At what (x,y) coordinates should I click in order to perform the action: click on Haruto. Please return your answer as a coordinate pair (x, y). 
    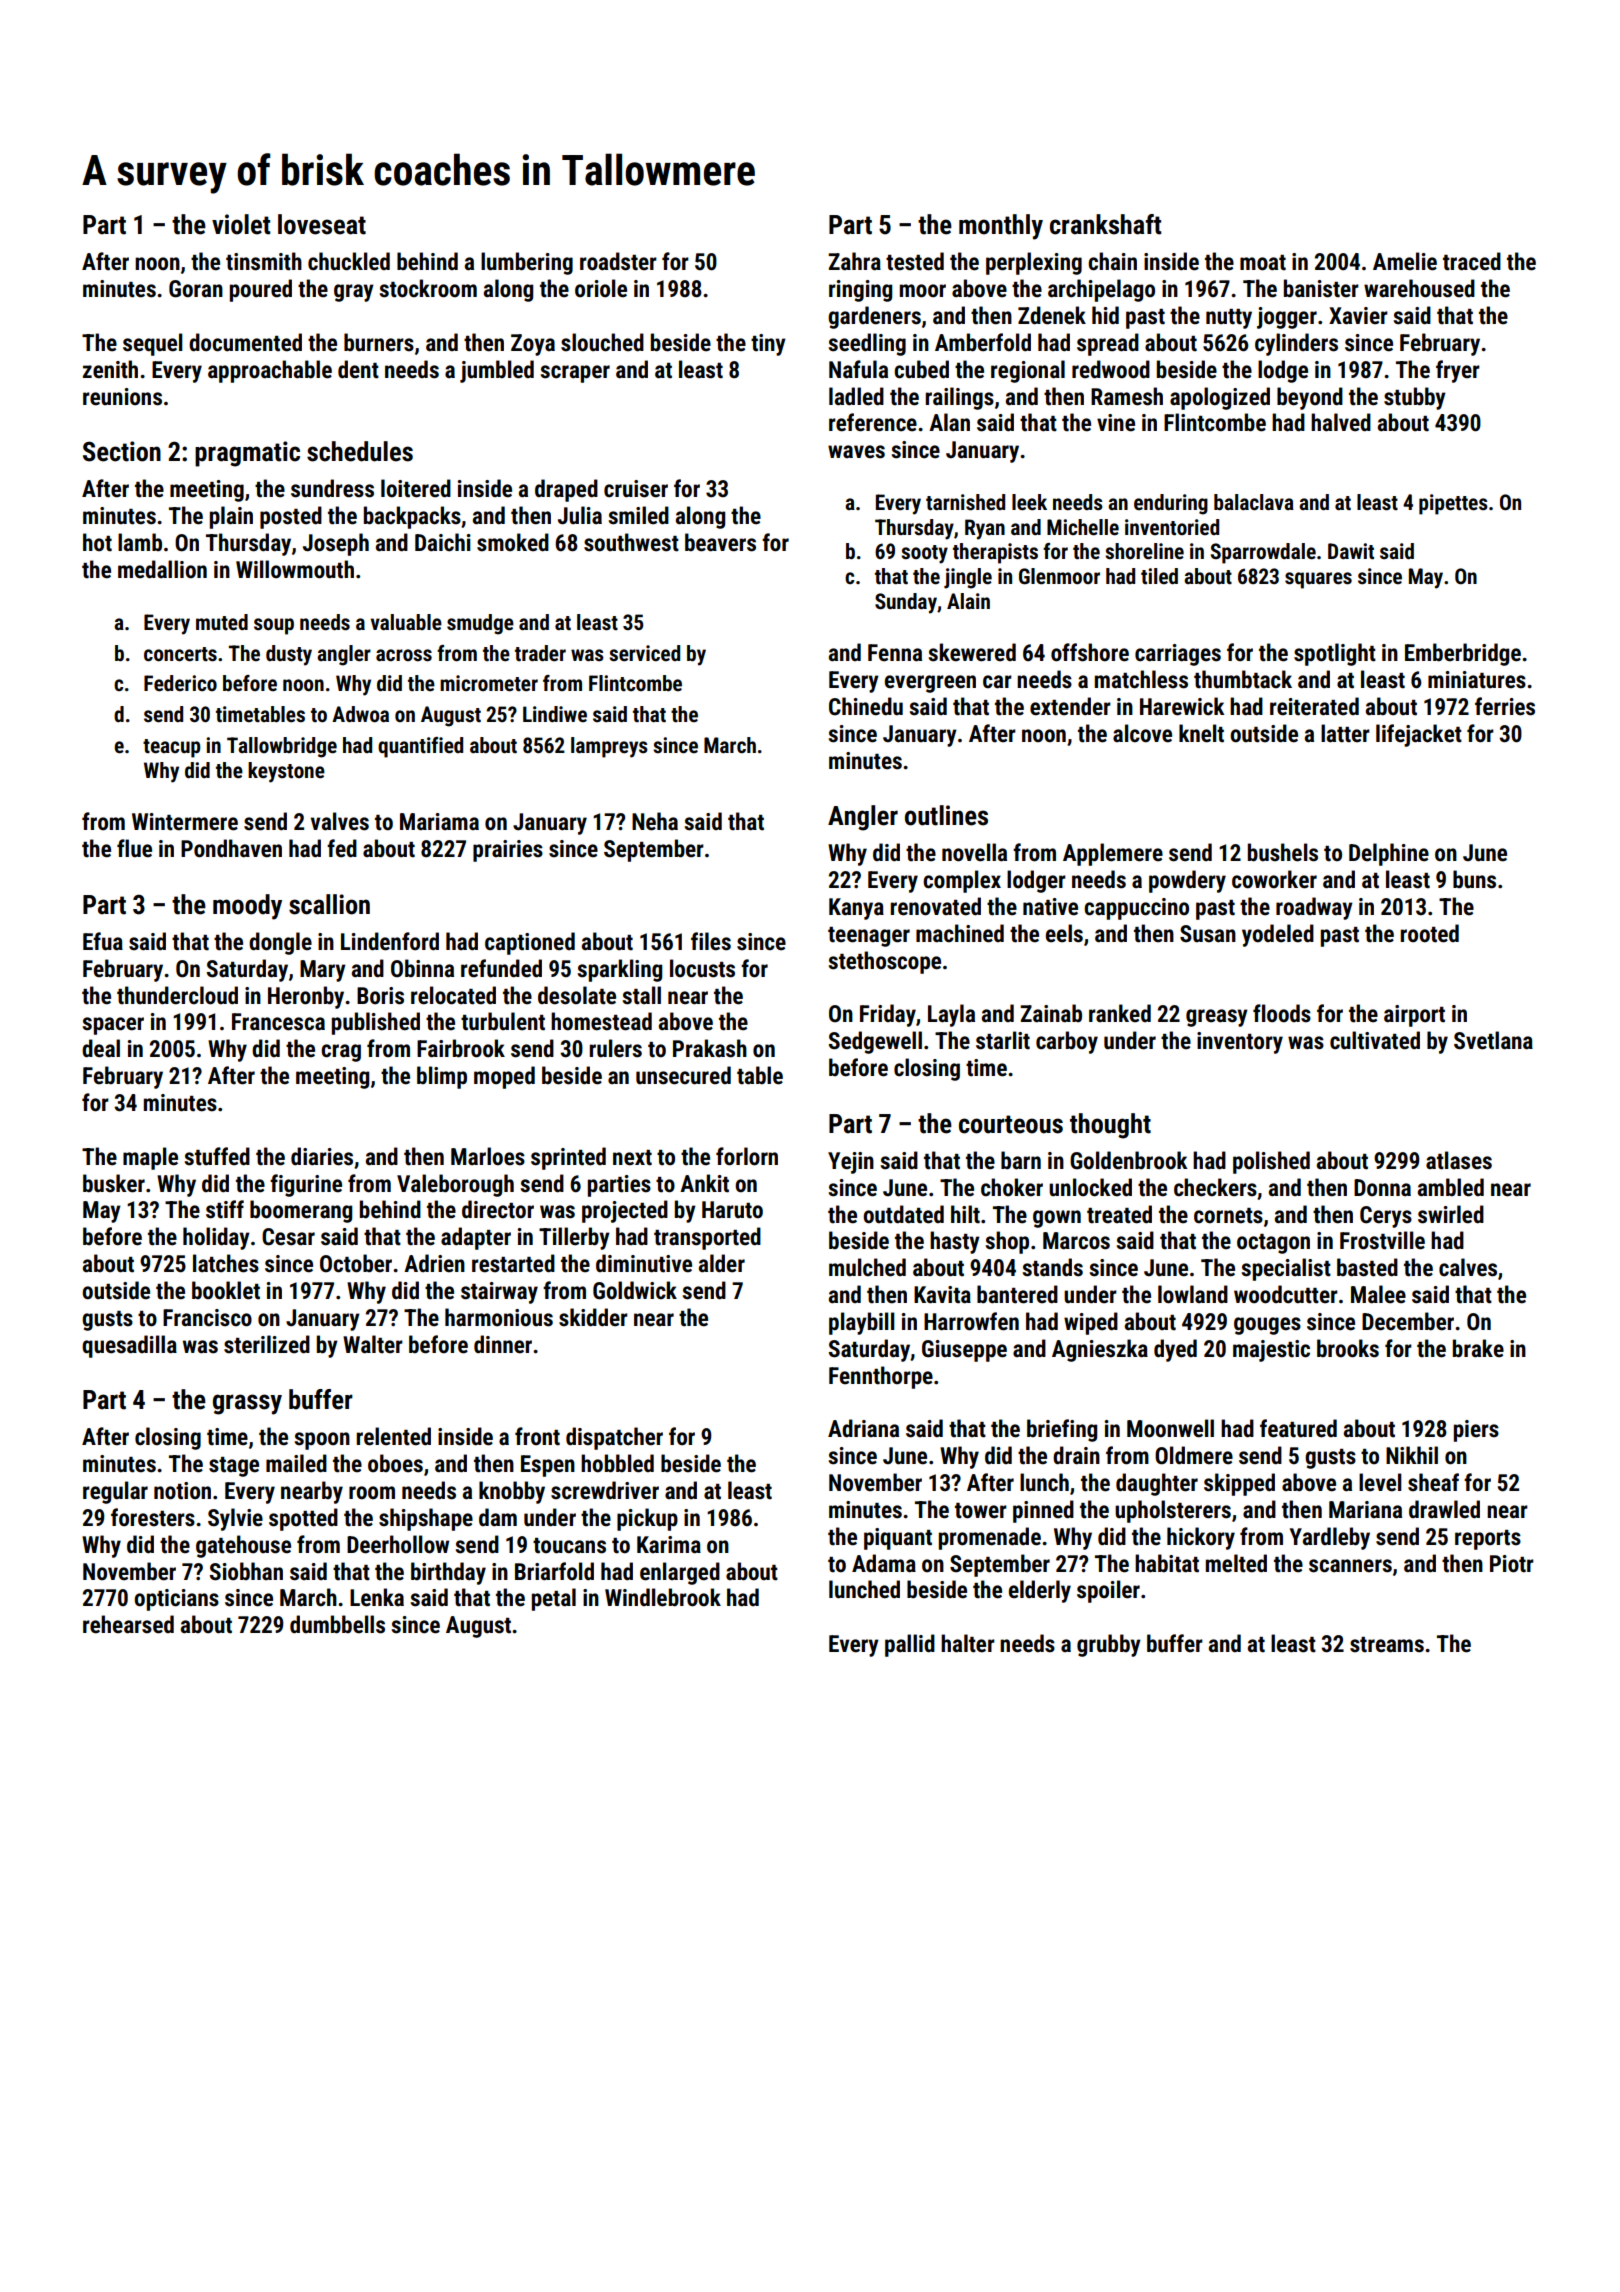
    Looking at the image, I should click on (732, 1210).
